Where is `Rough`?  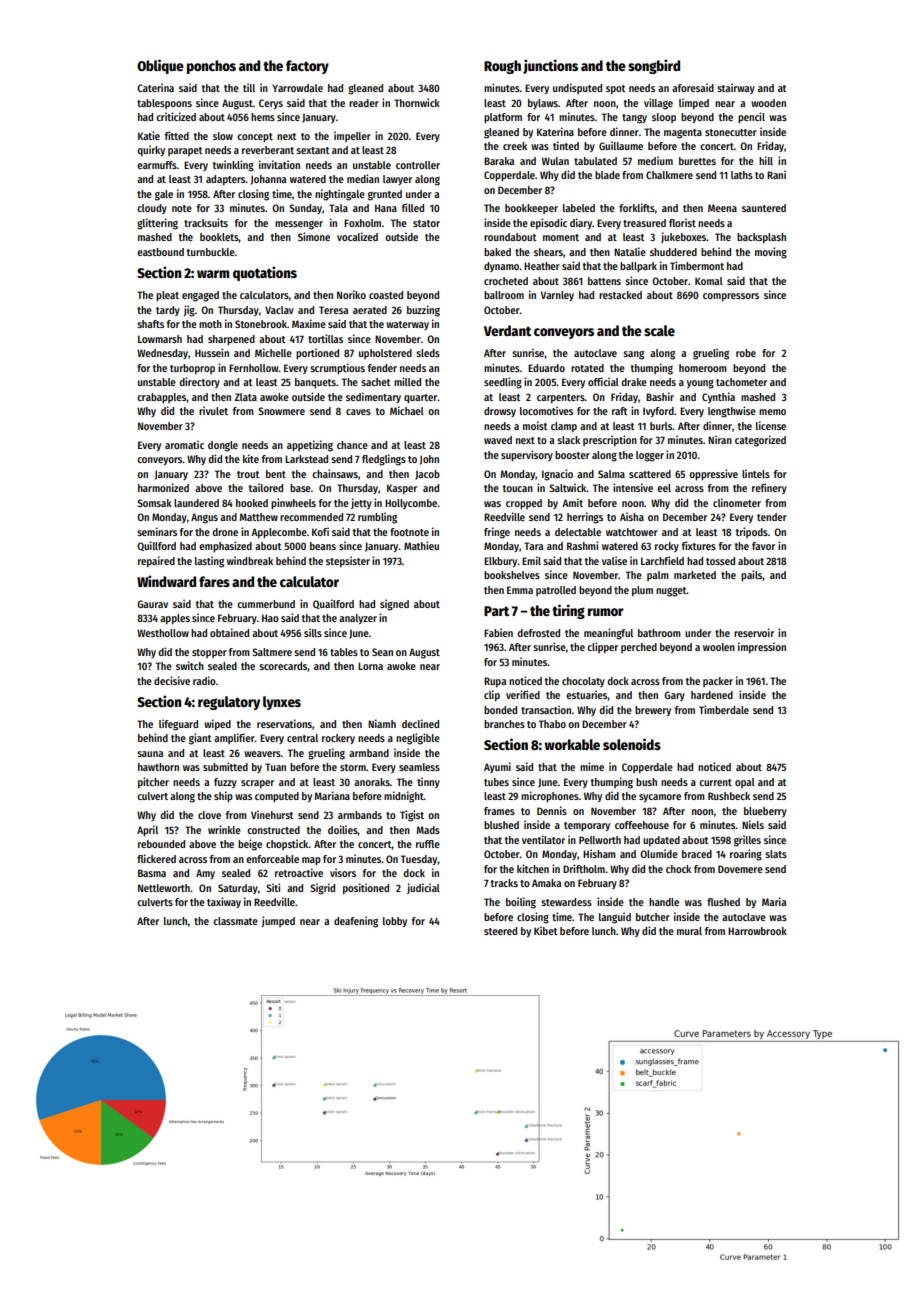
Rough is located at coordinates (502, 67).
